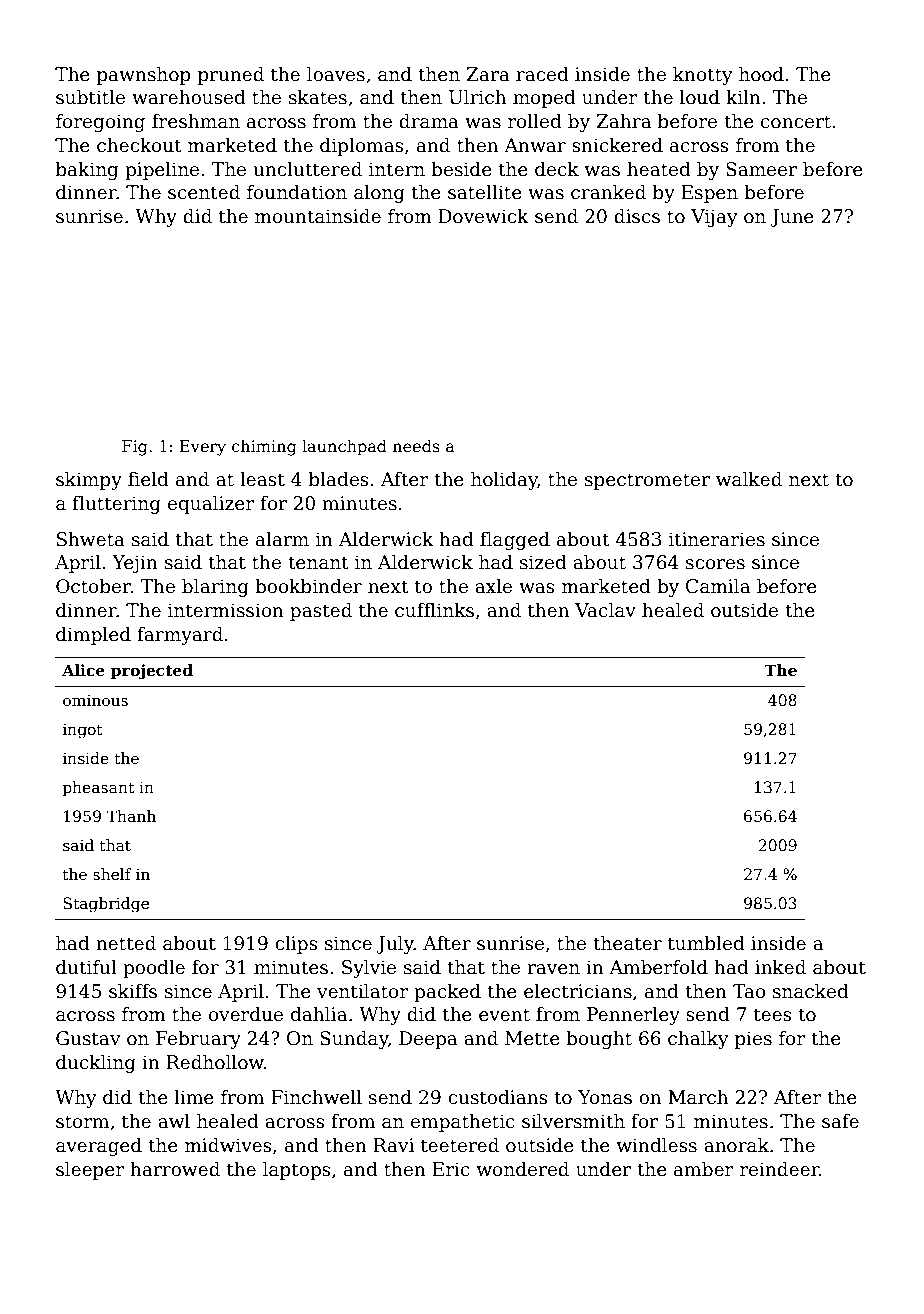  I want to click on launchpad, so click(344, 447).
